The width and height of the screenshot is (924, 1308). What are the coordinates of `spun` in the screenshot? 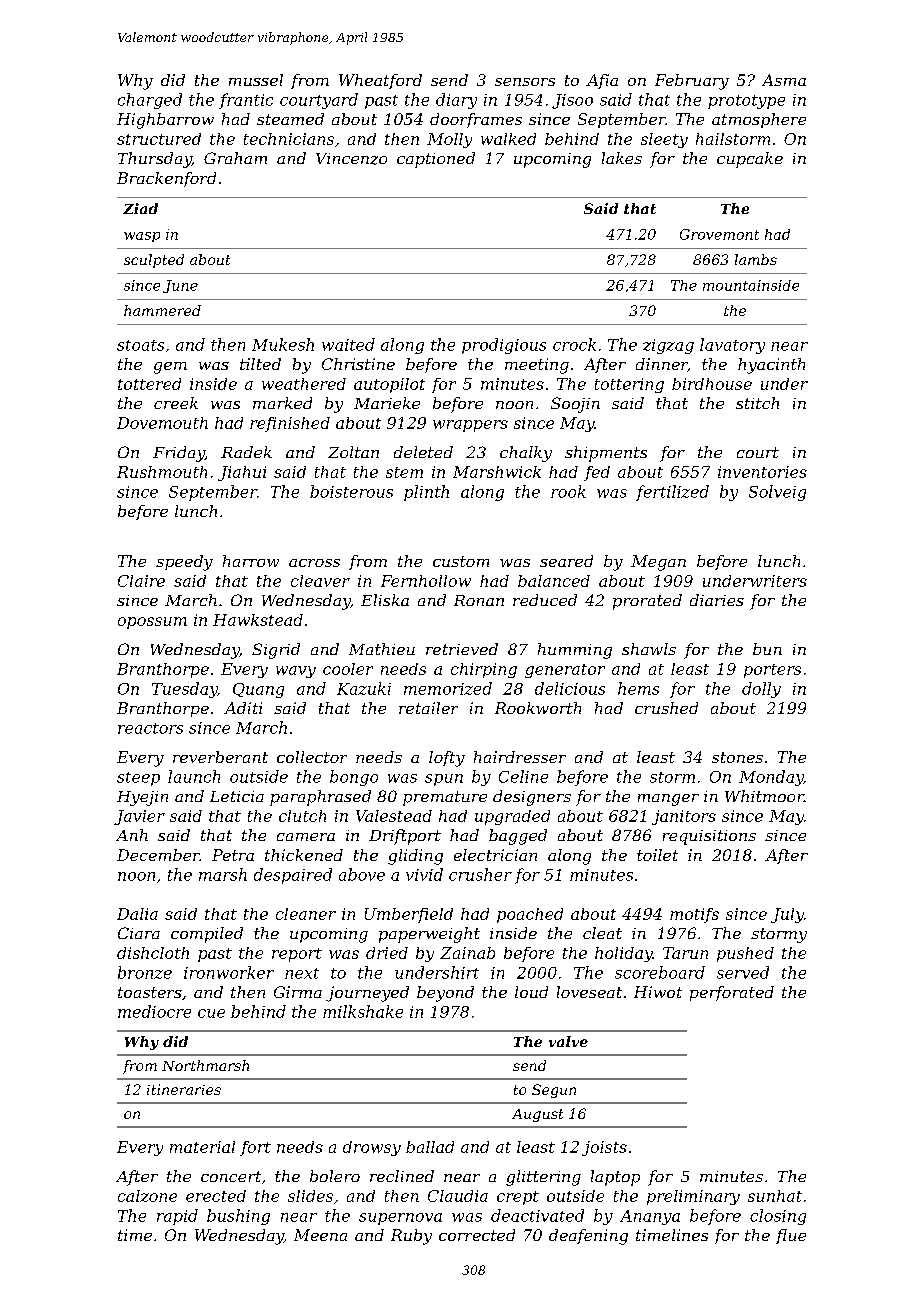 It's located at (444, 780).
